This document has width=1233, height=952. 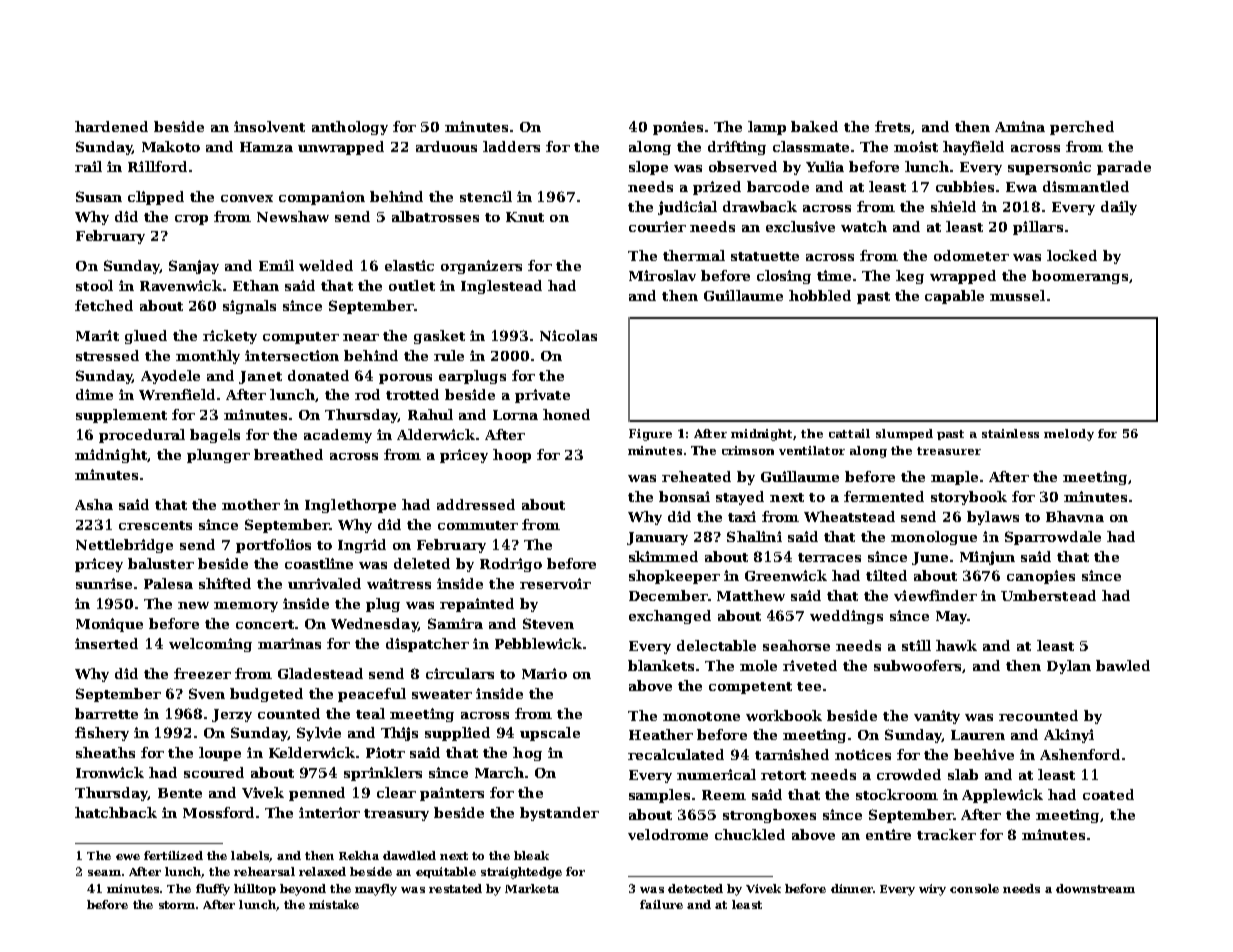 I want to click on ponies, so click(x=678, y=128).
